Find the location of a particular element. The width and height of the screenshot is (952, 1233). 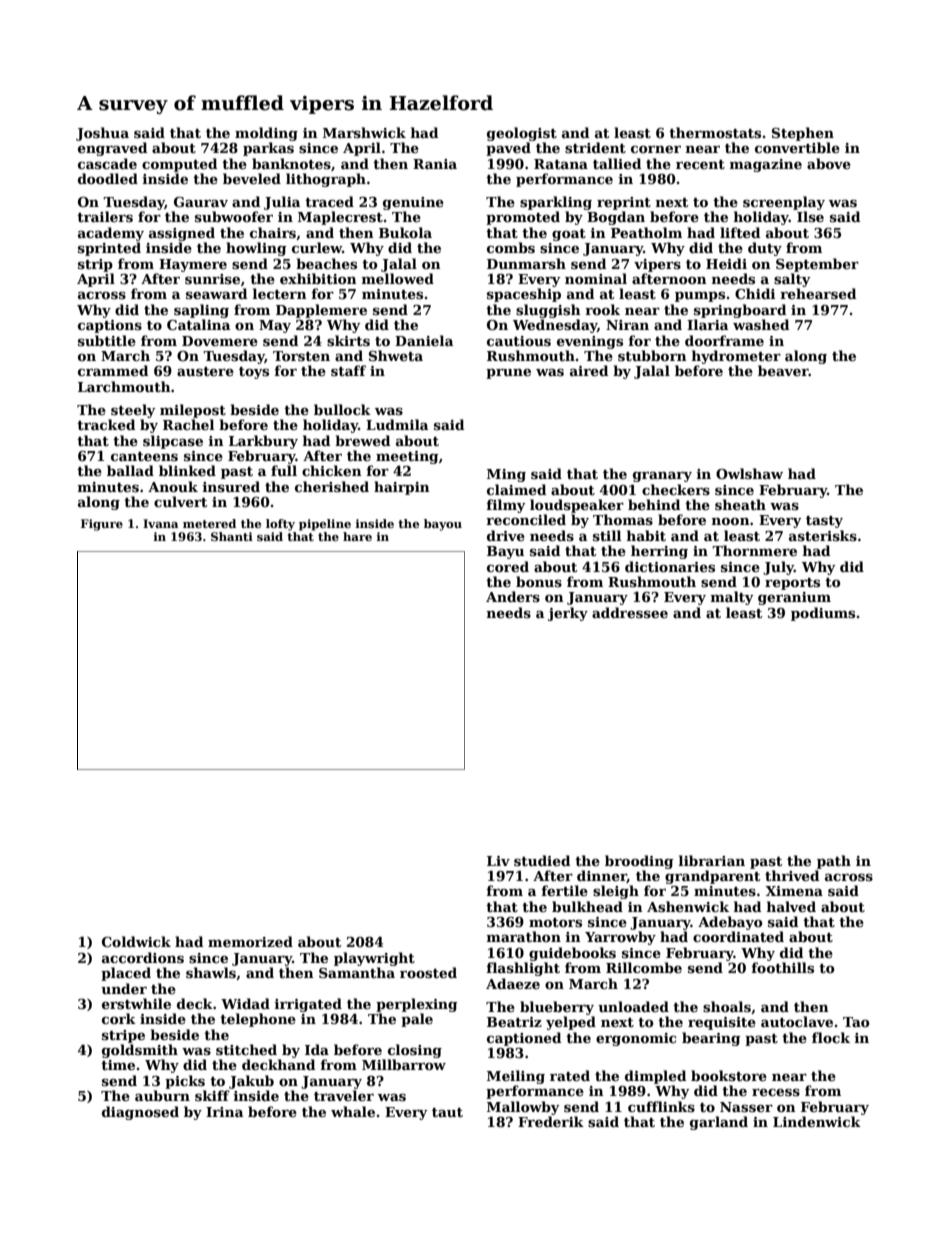

Figure is located at coordinates (102, 525).
